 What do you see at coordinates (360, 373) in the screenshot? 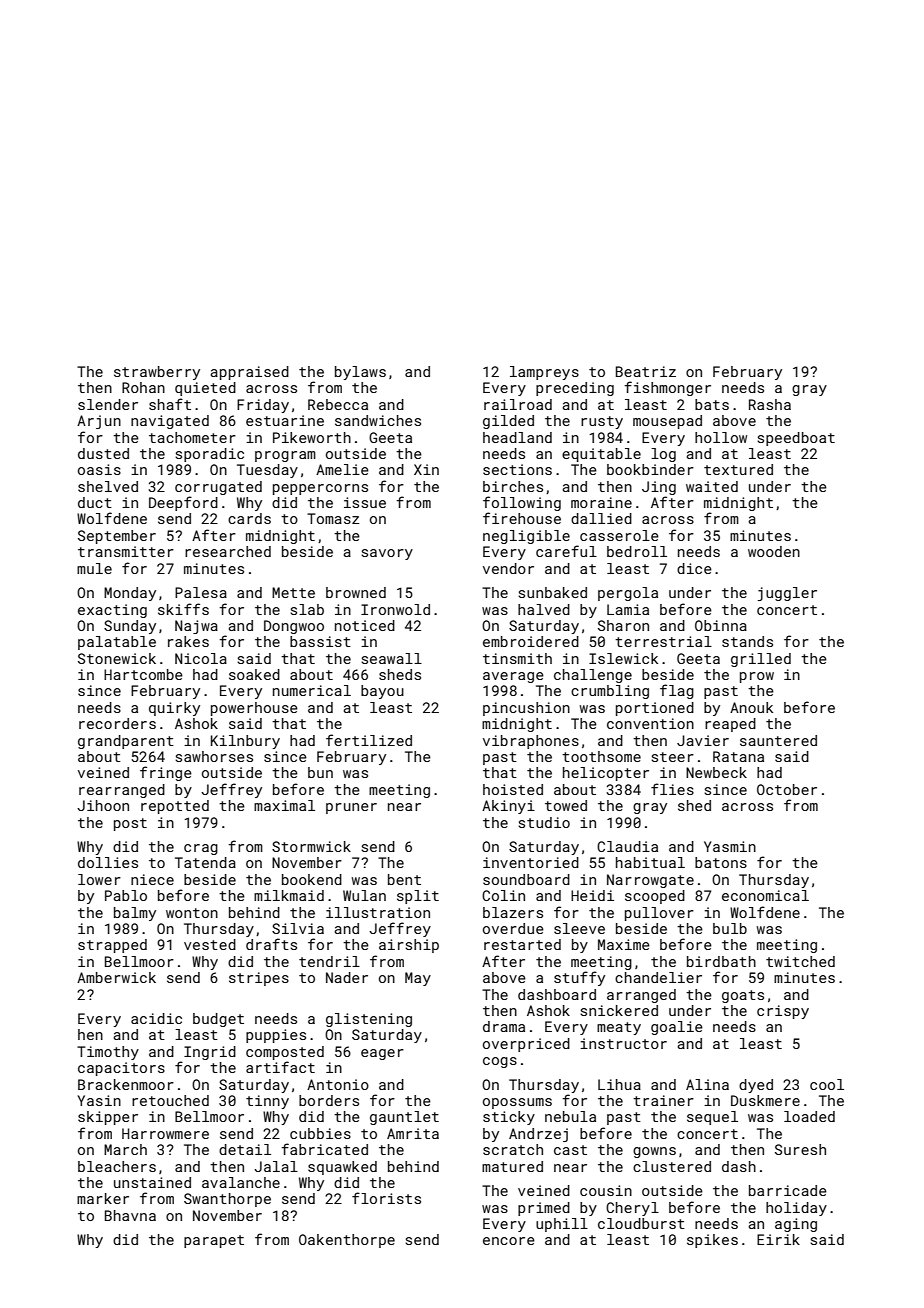
I see `bylaws` at bounding box center [360, 373].
